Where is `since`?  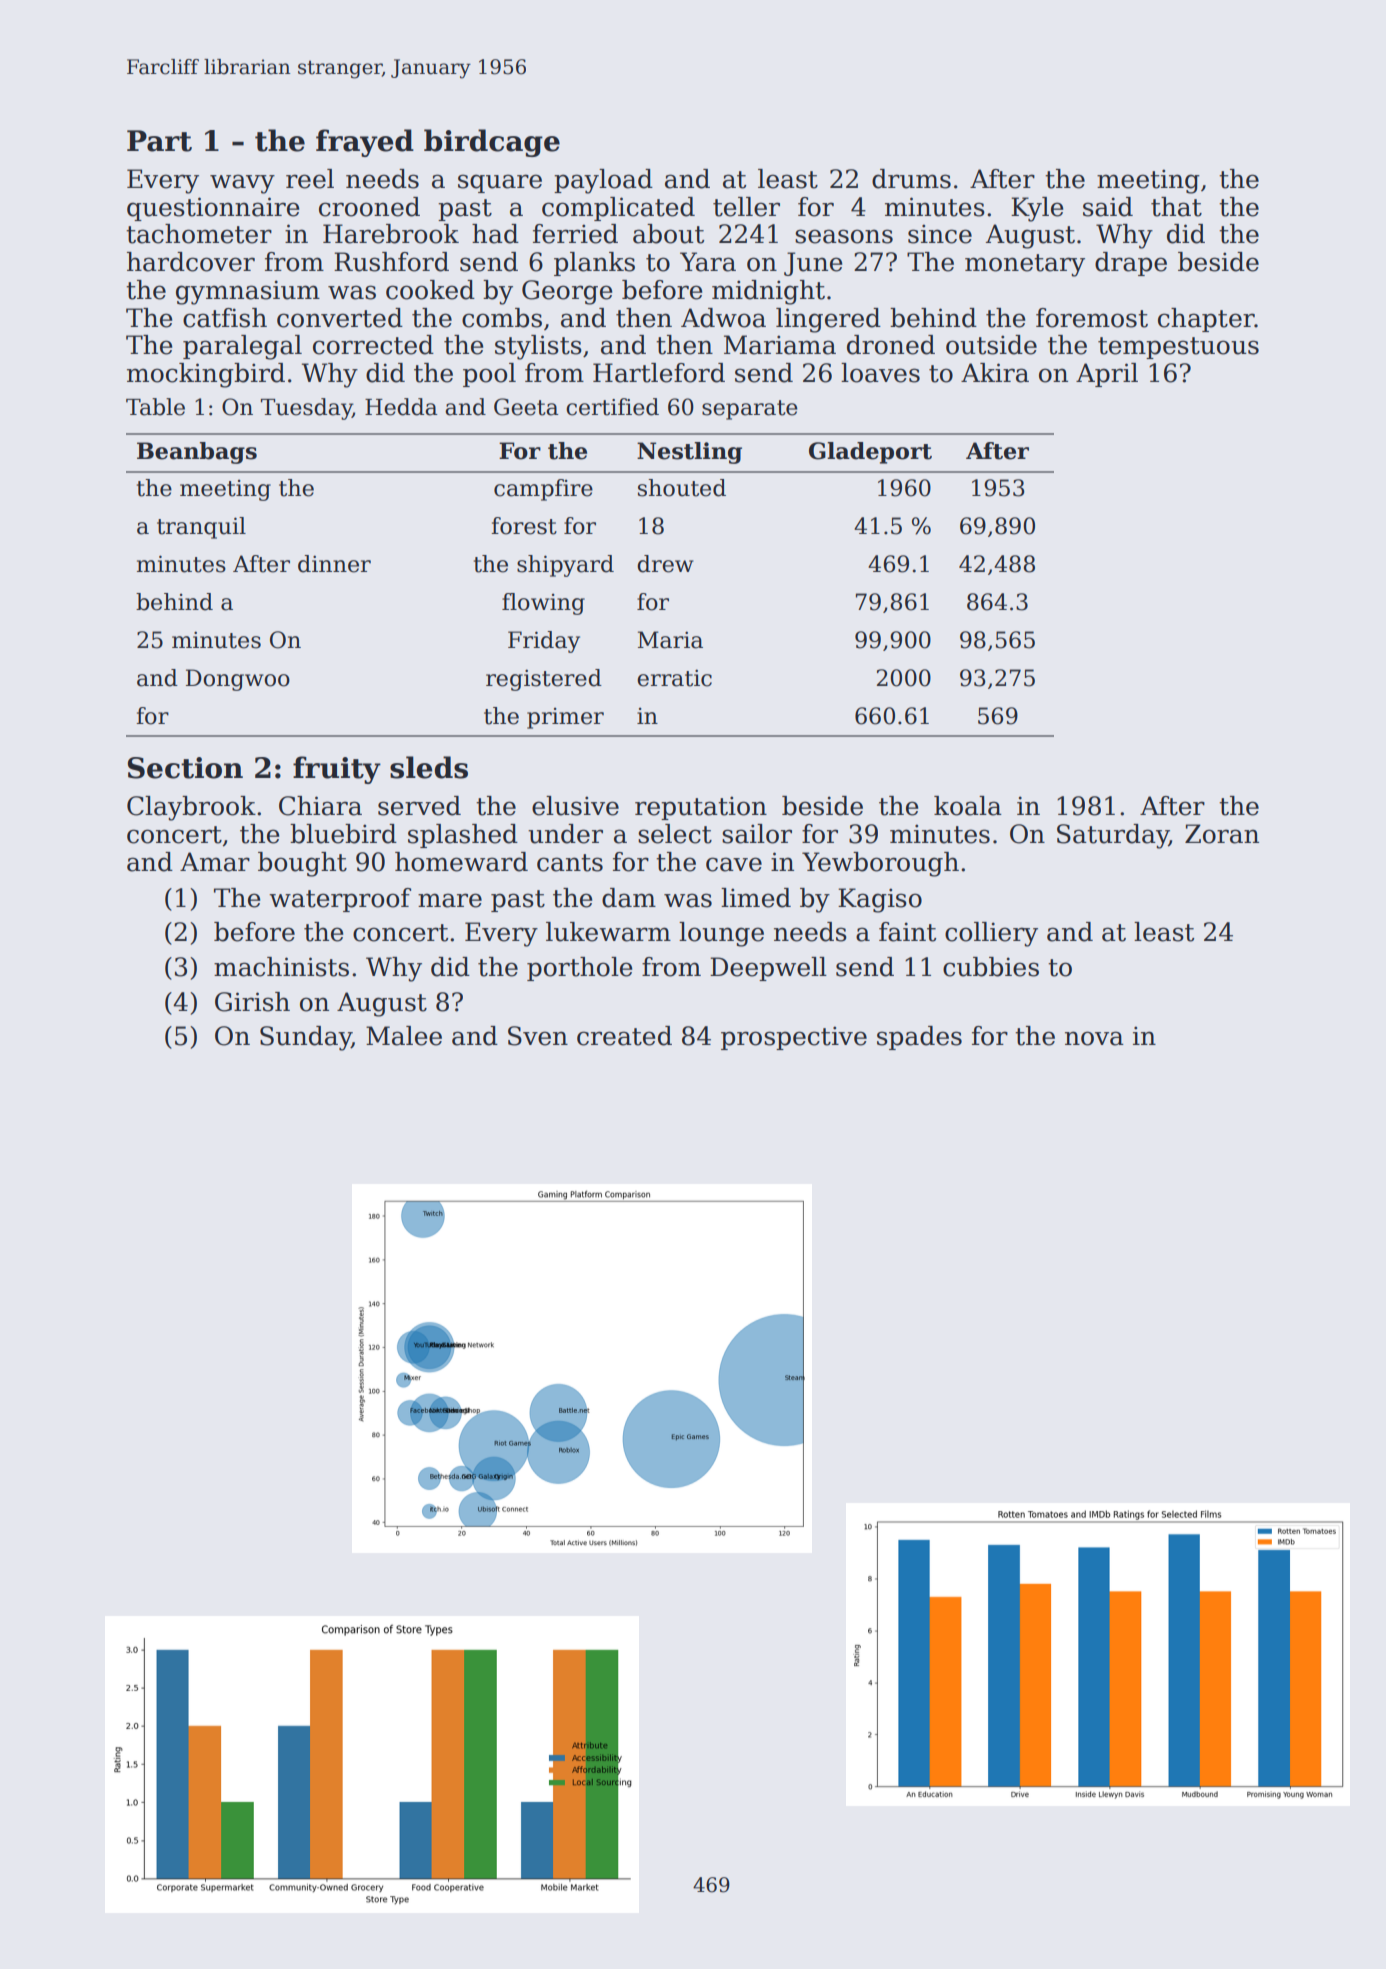 since is located at coordinates (940, 234).
